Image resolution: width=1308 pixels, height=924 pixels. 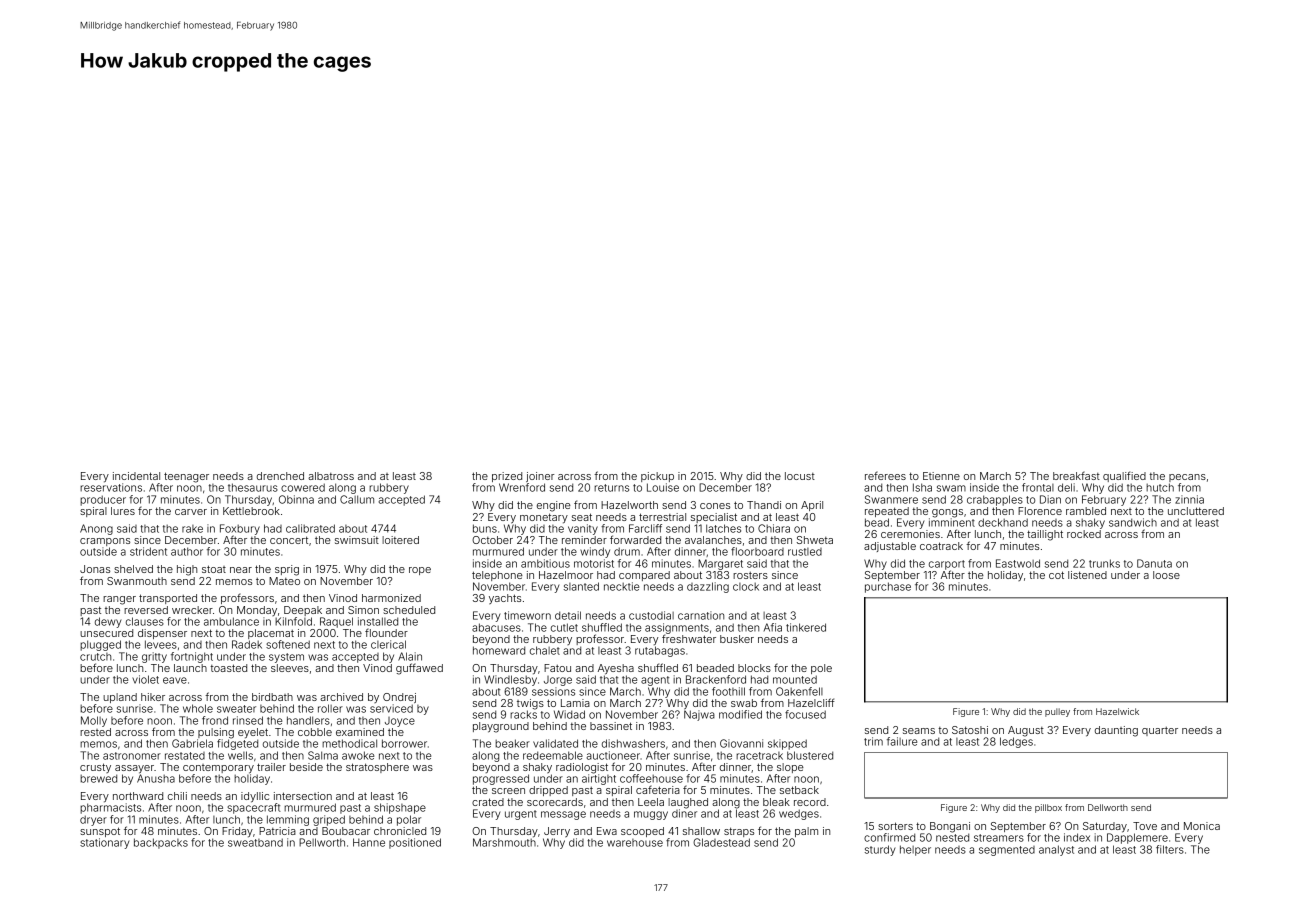 I want to click on purchase, so click(x=888, y=587).
